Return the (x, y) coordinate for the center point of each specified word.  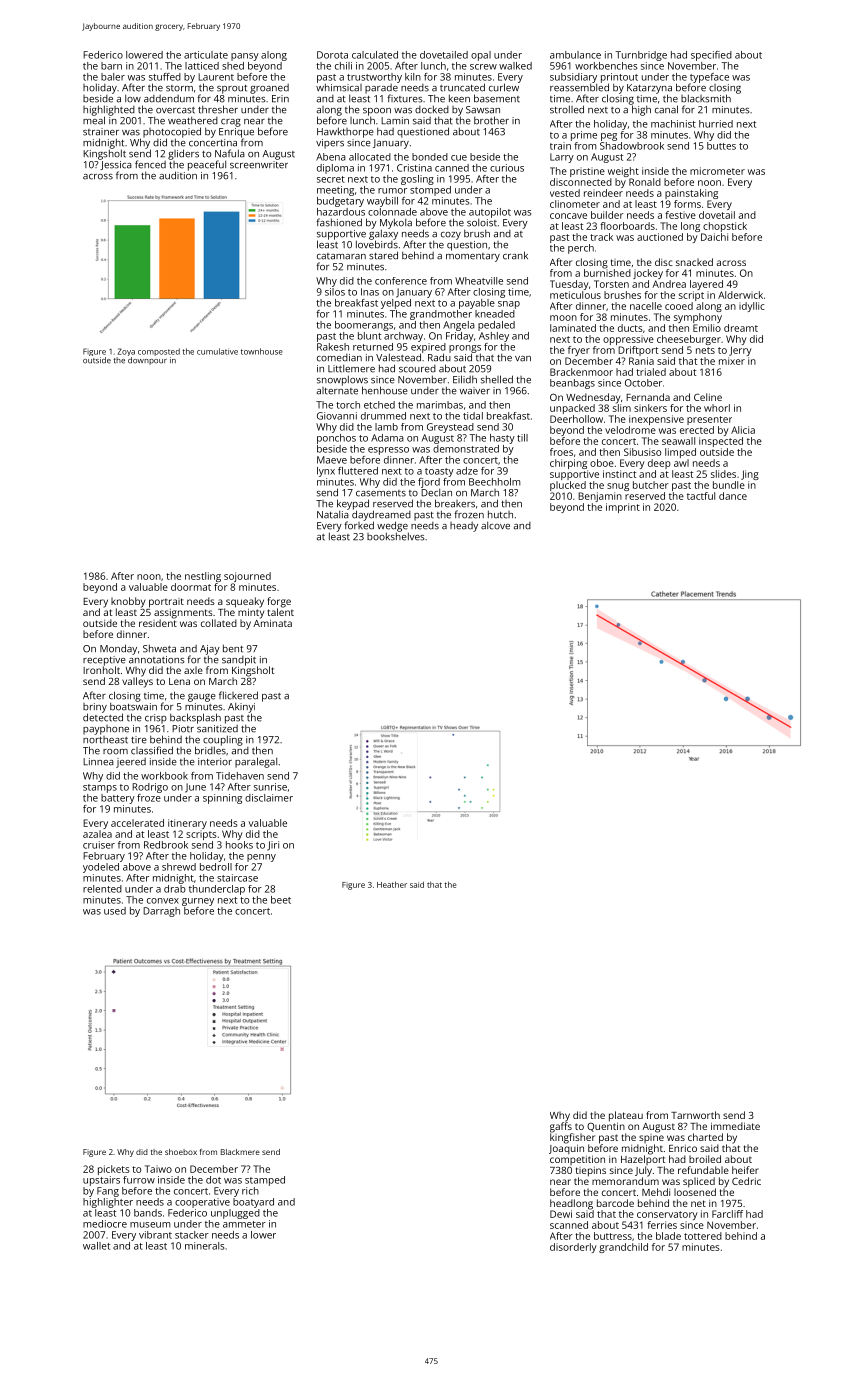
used (115, 911)
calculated (375, 55)
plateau (626, 1116)
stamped (265, 1181)
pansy (245, 57)
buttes (721, 146)
